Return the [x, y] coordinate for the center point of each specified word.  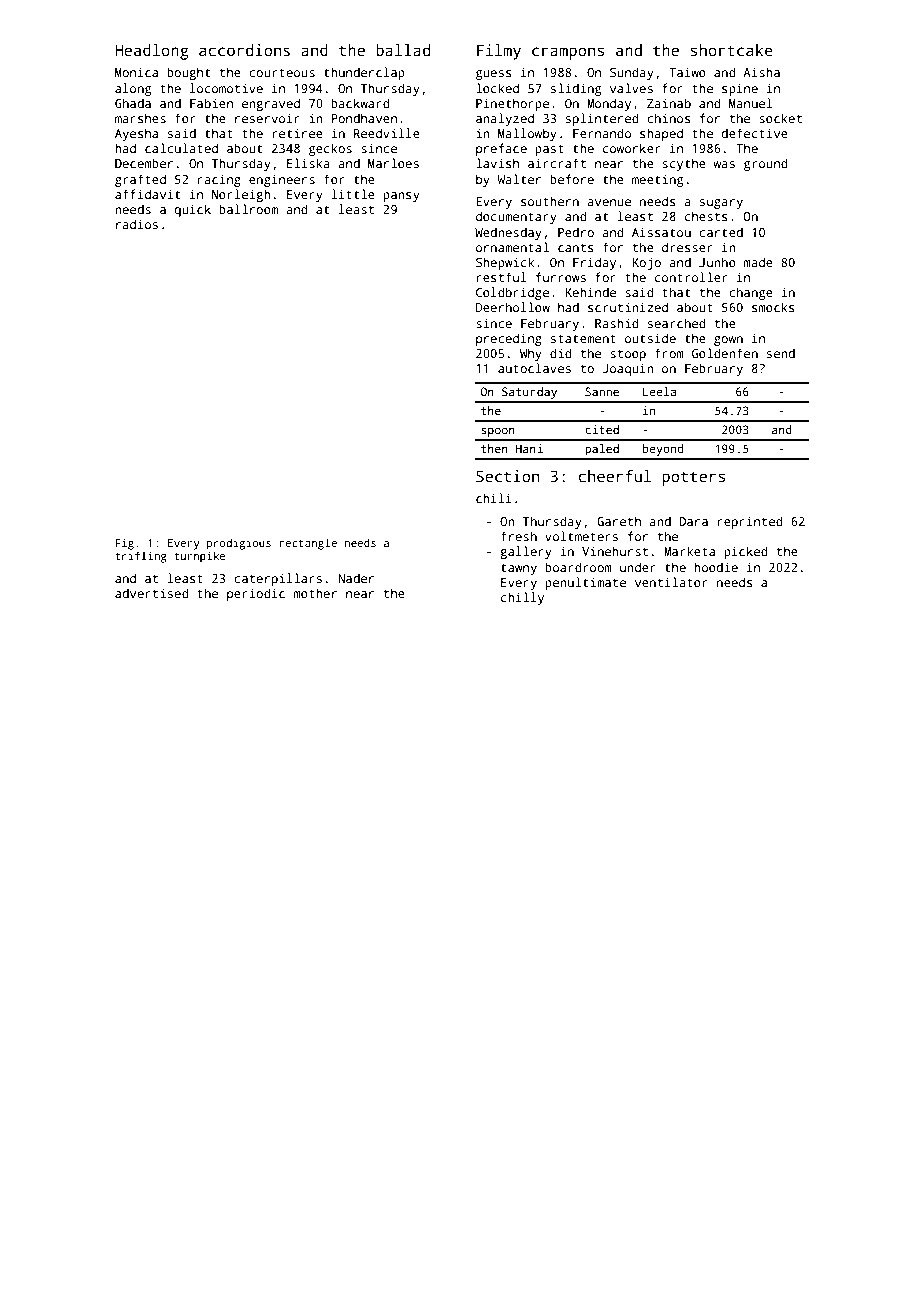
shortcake [732, 50]
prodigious [239, 544]
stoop [628, 355]
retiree [297, 133]
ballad [403, 50]
